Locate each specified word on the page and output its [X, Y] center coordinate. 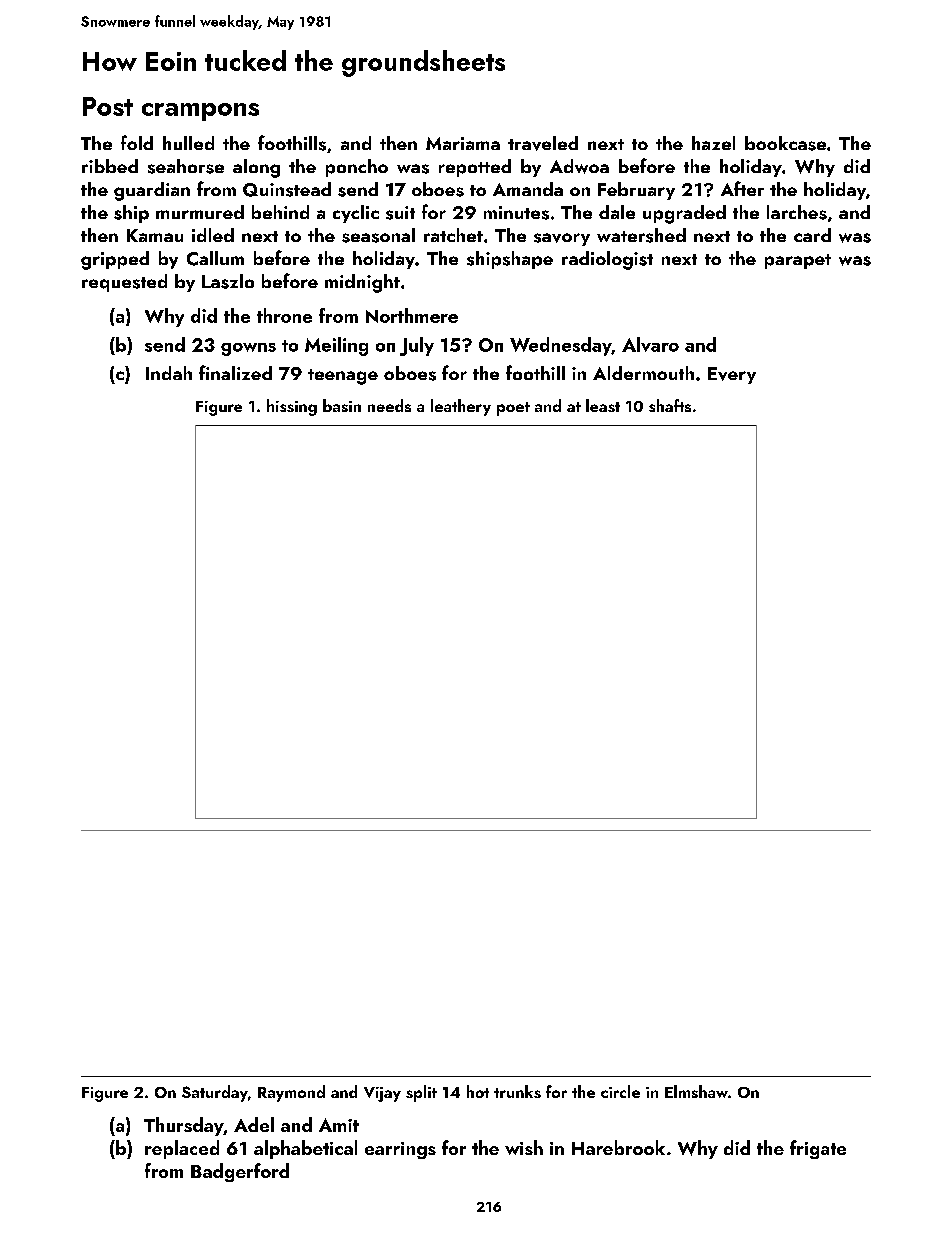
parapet [798, 261]
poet [513, 409]
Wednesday [561, 346]
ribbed [110, 166]
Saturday [215, 1093]
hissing [292, 407]
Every [732, 375]
